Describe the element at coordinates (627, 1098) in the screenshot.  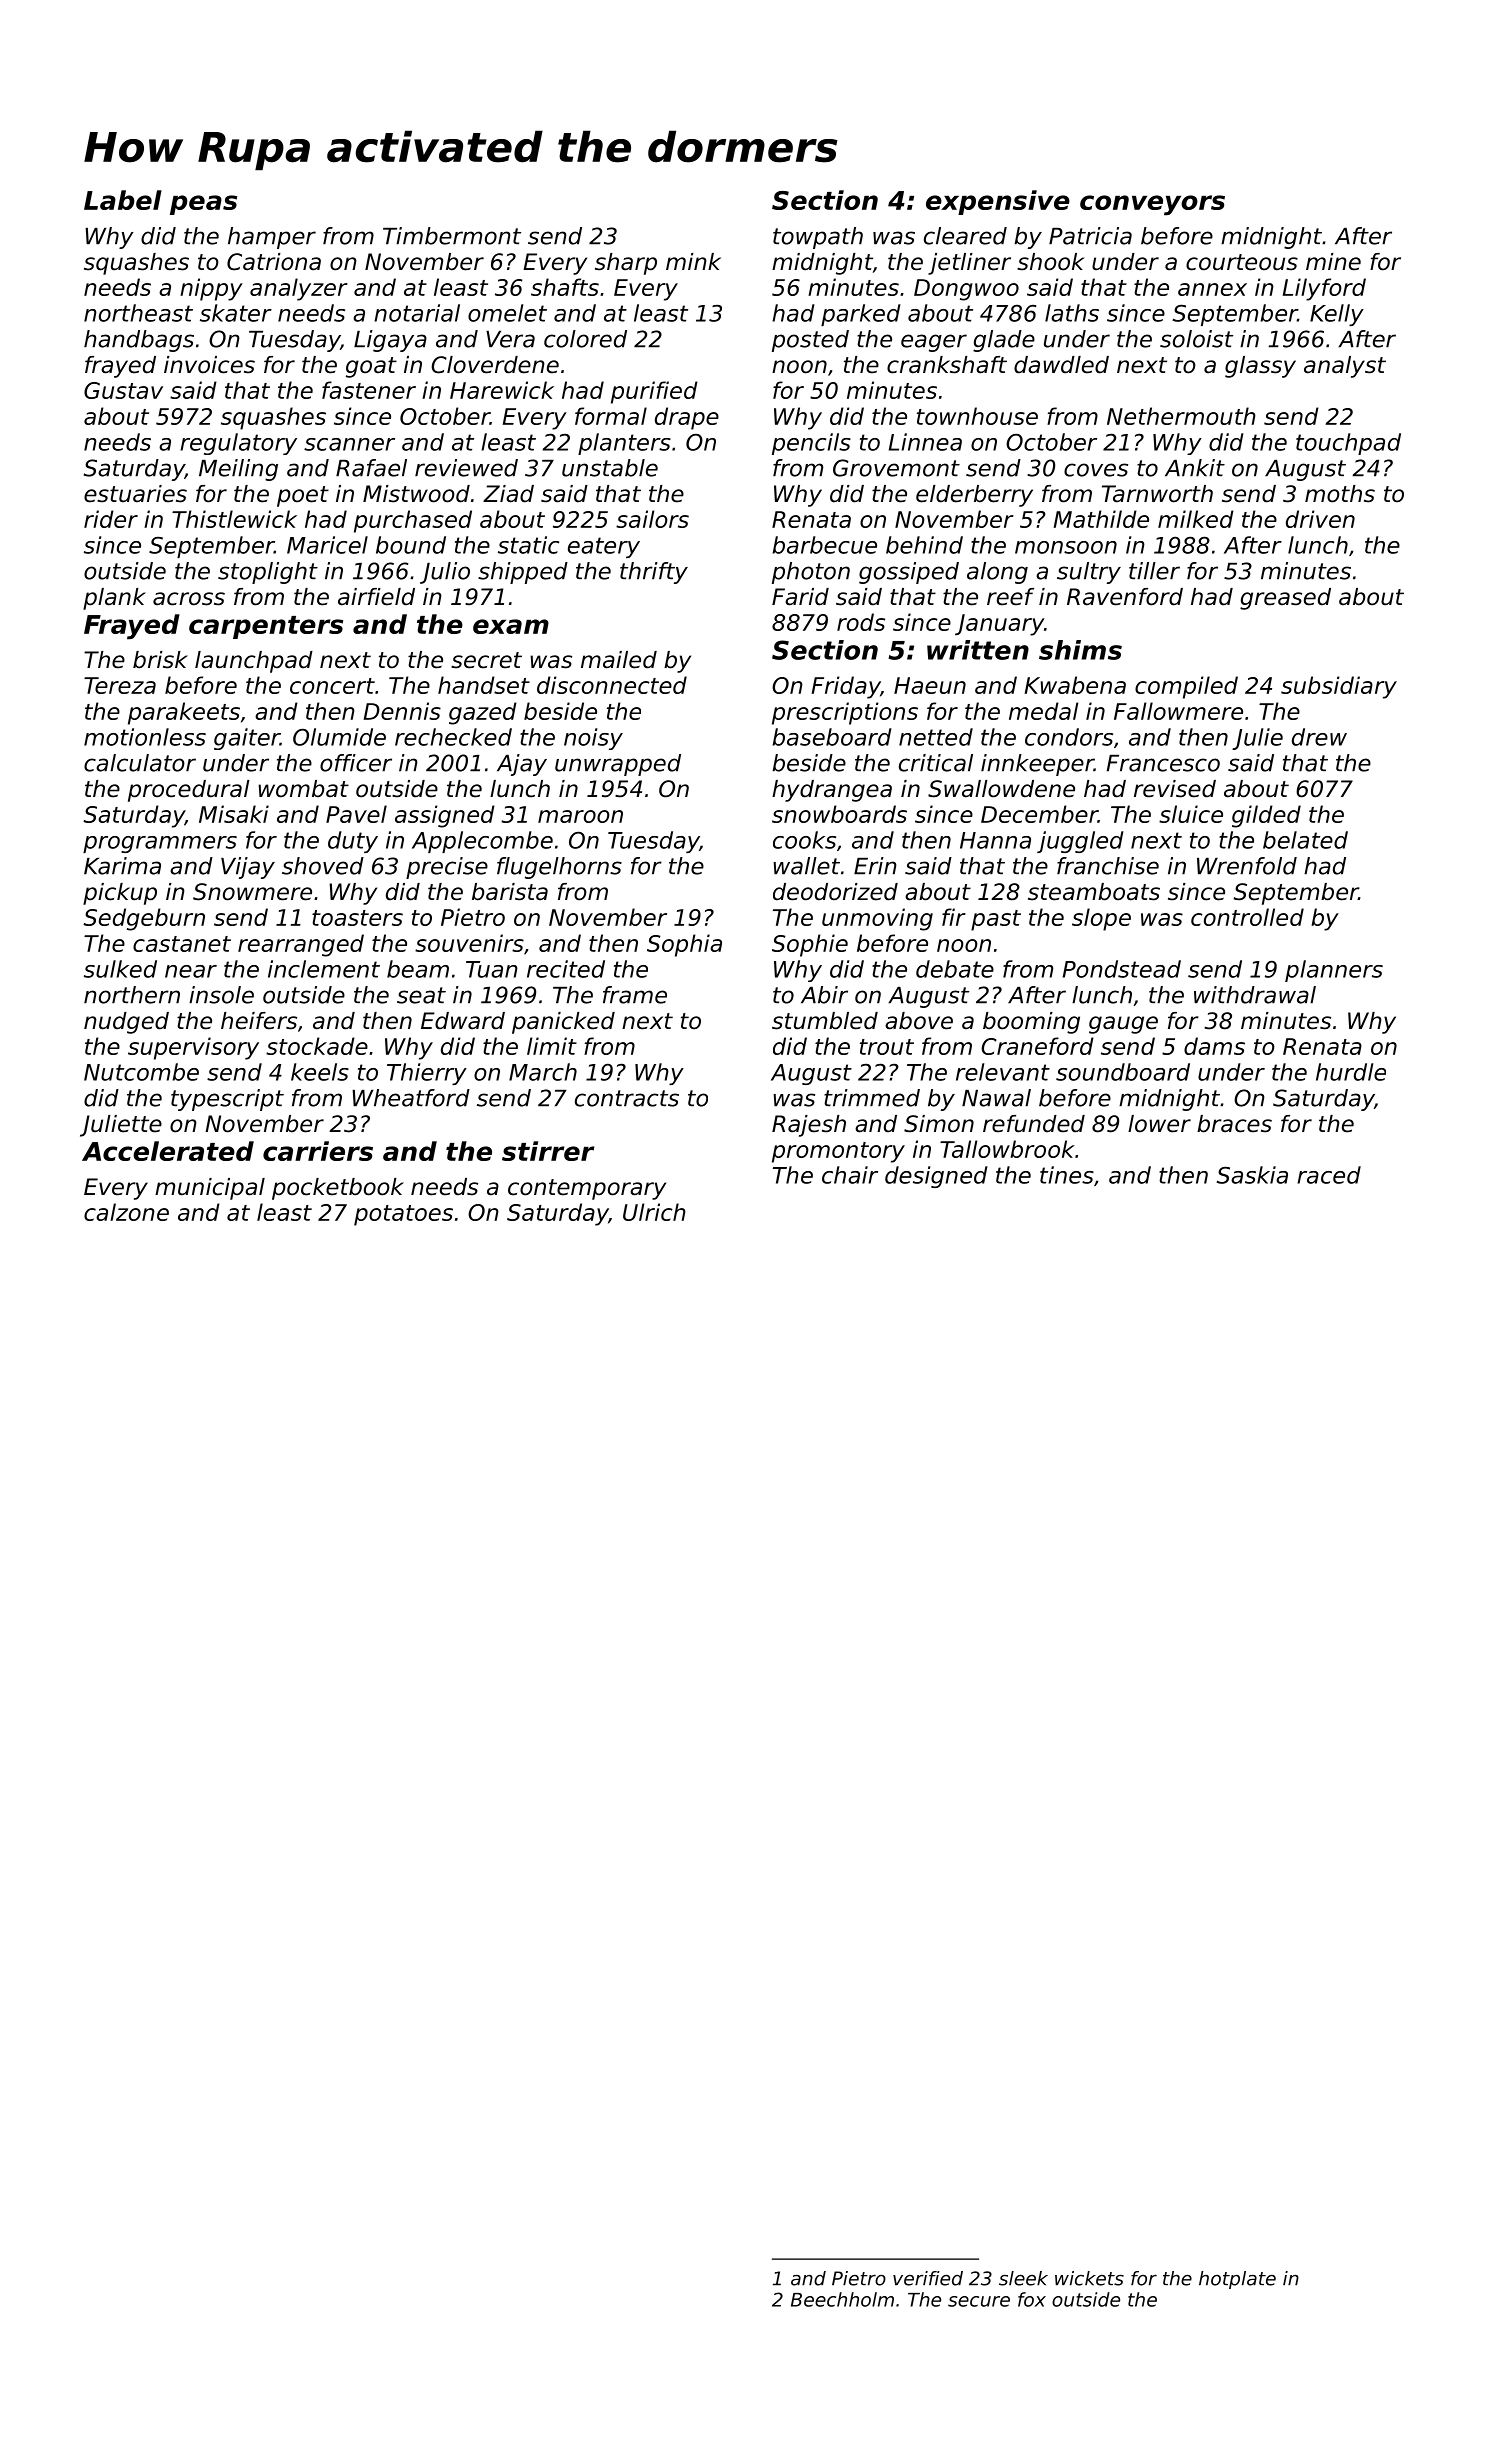
I see `contracts` at that location.
